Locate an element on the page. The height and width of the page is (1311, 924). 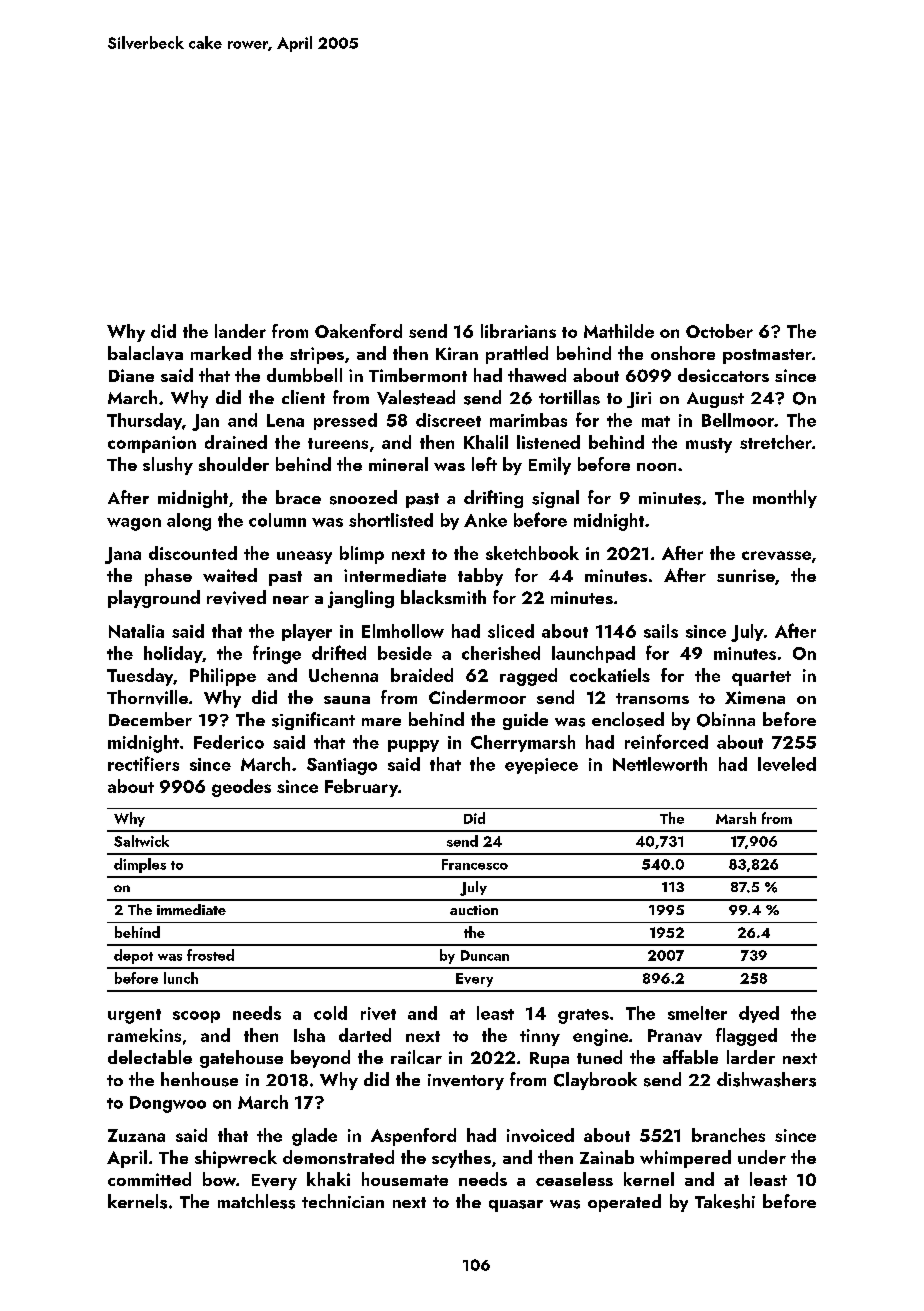
Oakenford is located at coordinates (358, 331).
